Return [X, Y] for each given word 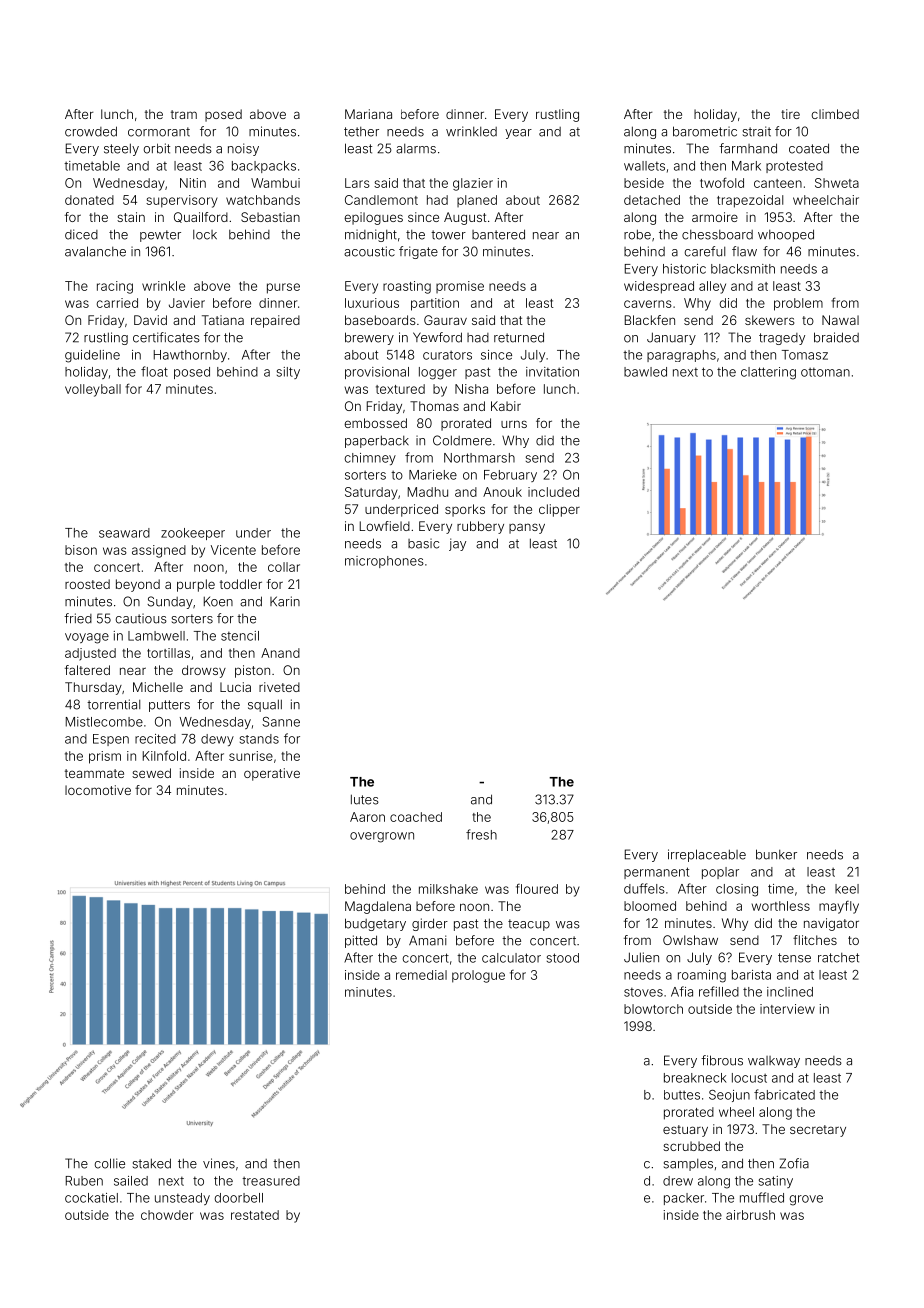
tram [184, 114]
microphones [384, 562]
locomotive [98, 790]
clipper [559, 510]
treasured [271, 1181]
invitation [552, 372]
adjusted [90, 654]
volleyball [93, 390]
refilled [719, 991]
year [518, 134]
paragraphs [681, 356]
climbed [835, 114]
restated [255, 1215]
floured [537, 889]
